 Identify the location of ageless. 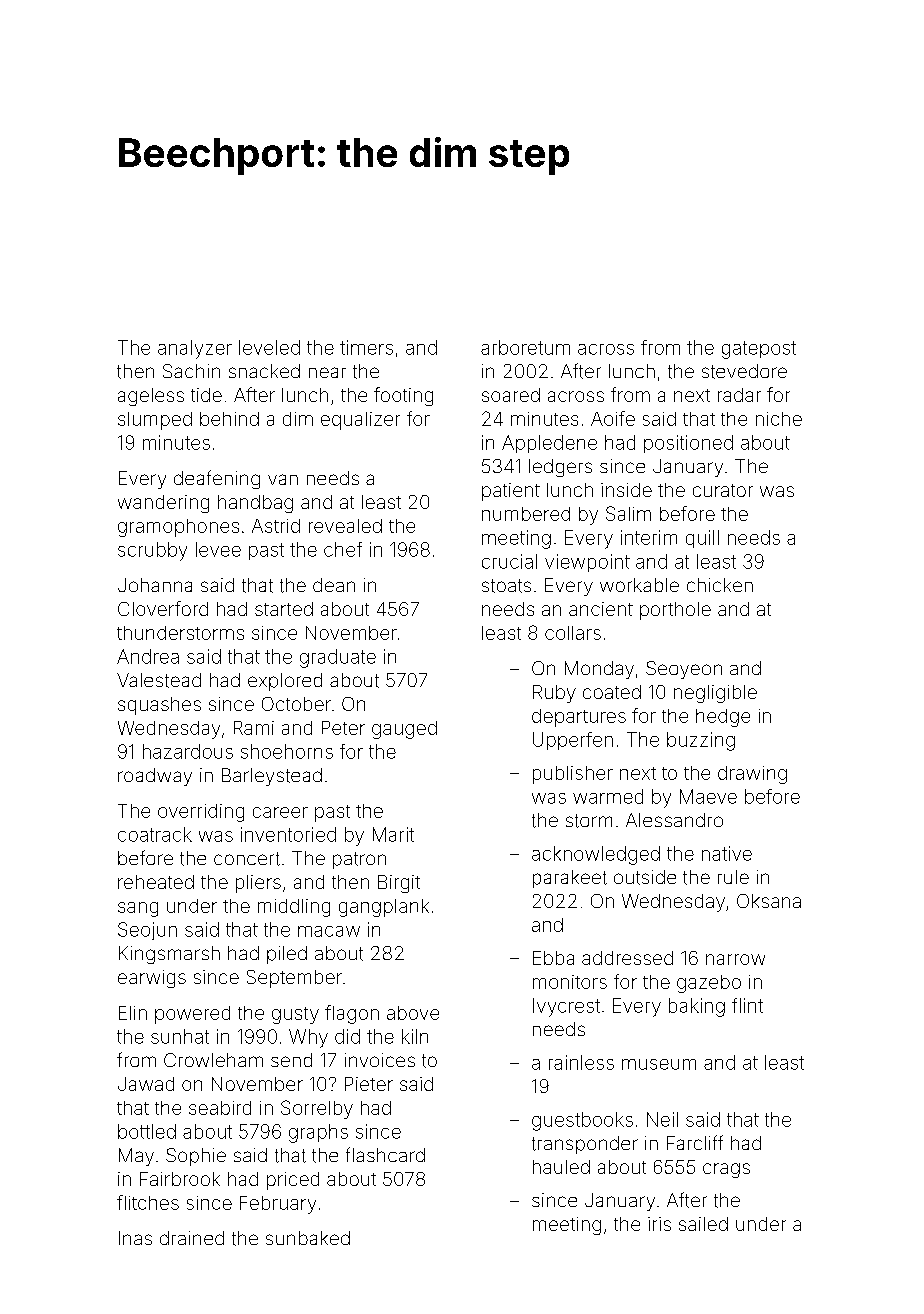
(151, 397).
